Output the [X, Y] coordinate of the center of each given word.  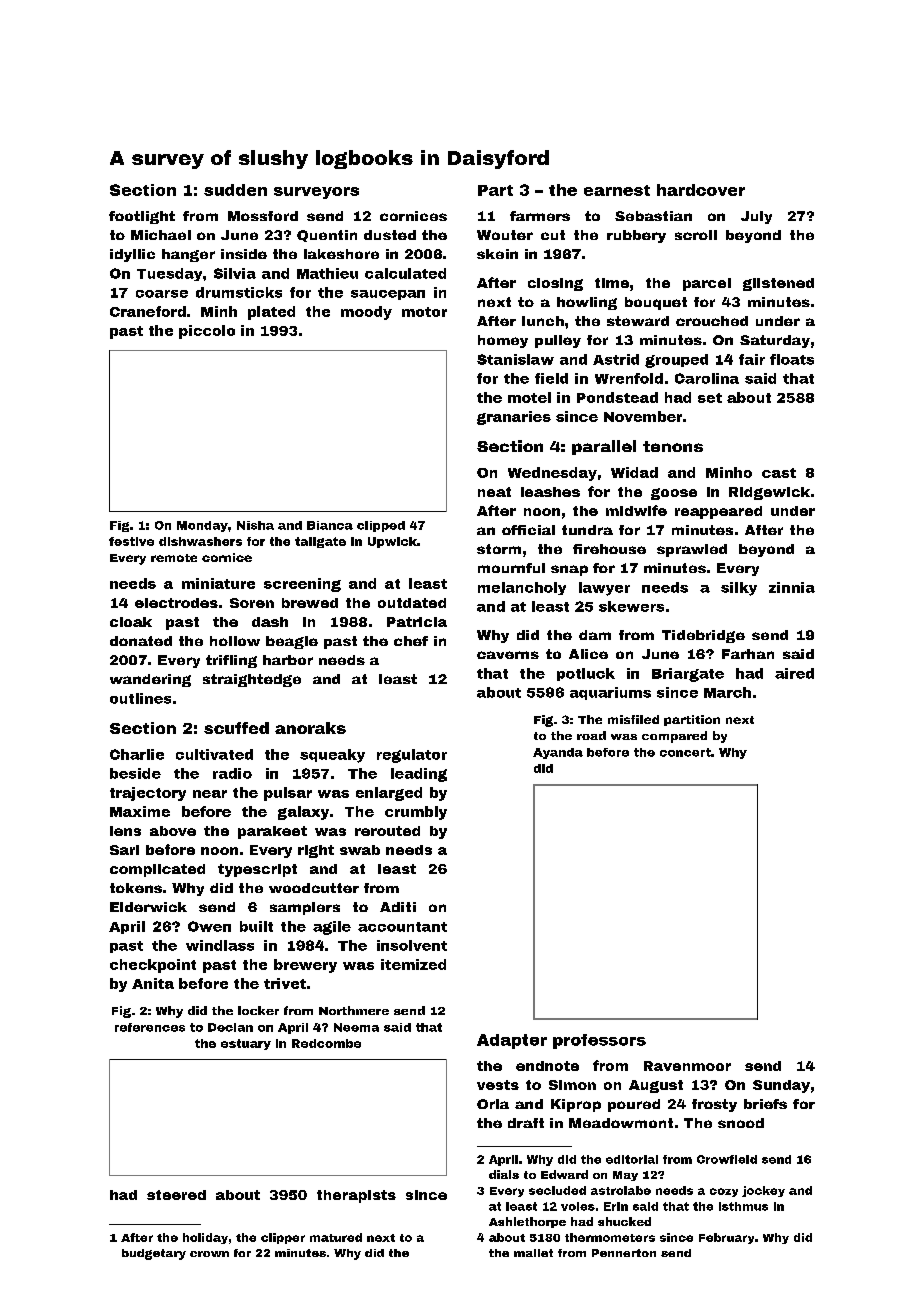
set [710, 398]
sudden [235, 190]
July [756, 217]
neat [494, 492]
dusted [390, 235]
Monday [202, 526]
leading [419, 775]
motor [424, 312]
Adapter [512, 1041]
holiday [205, 1238]
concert [685, 752]
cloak [131, 622]
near [210, 794]
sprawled [692, 550]
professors [599, 1041]
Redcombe [326, 1043]
